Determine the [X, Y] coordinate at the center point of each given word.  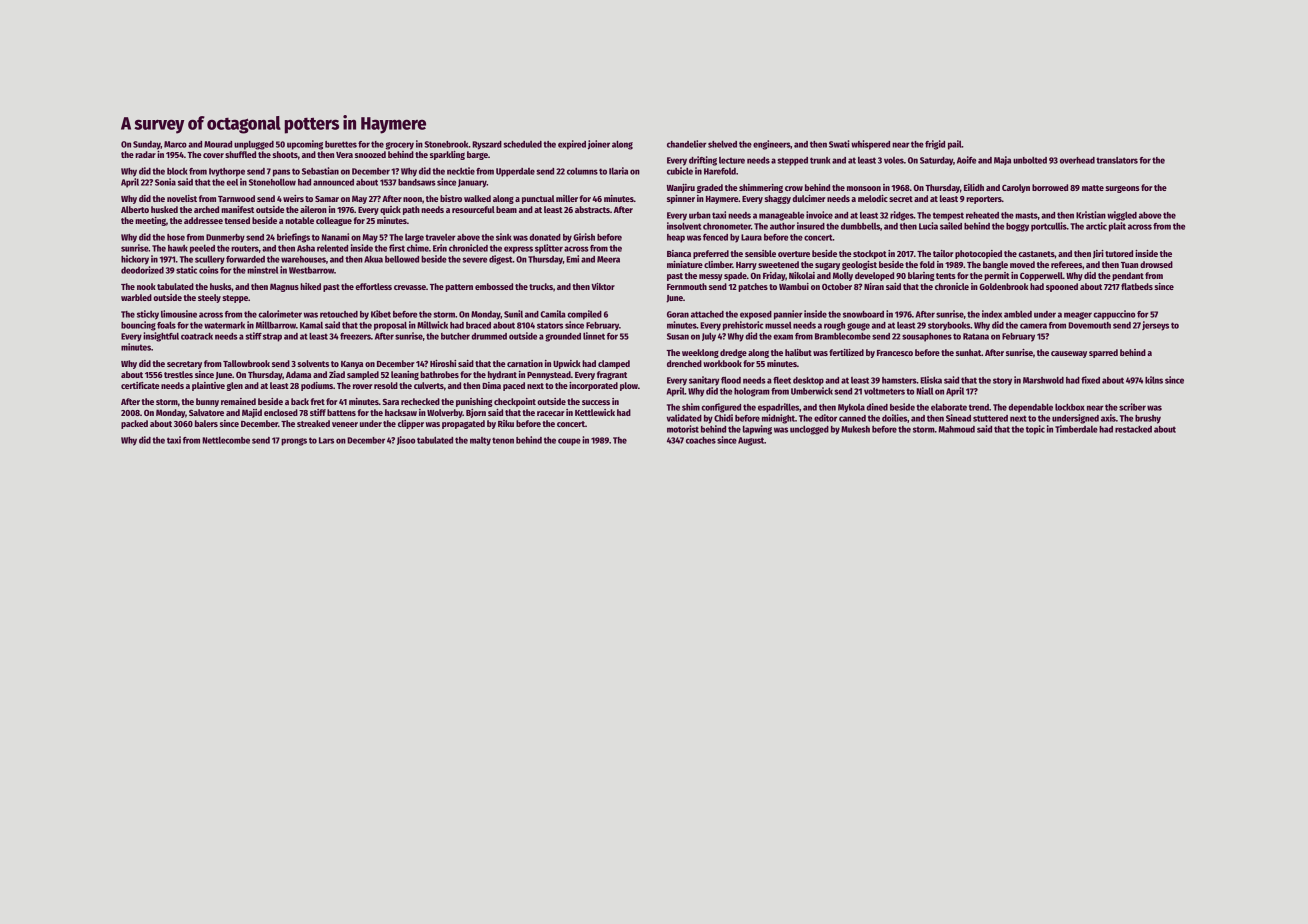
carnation [525, 363]
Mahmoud [956, 429]
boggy [1017, 227]
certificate [140, 385]
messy [711, 277]
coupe [569, 442]
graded [710, 188]
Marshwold [1043, 380]
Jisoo [406, 440]
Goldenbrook [1003, 286]
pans [281, 173]
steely [209, 298]
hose [176, 237]
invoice [819, 215]
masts [1026, 215]
